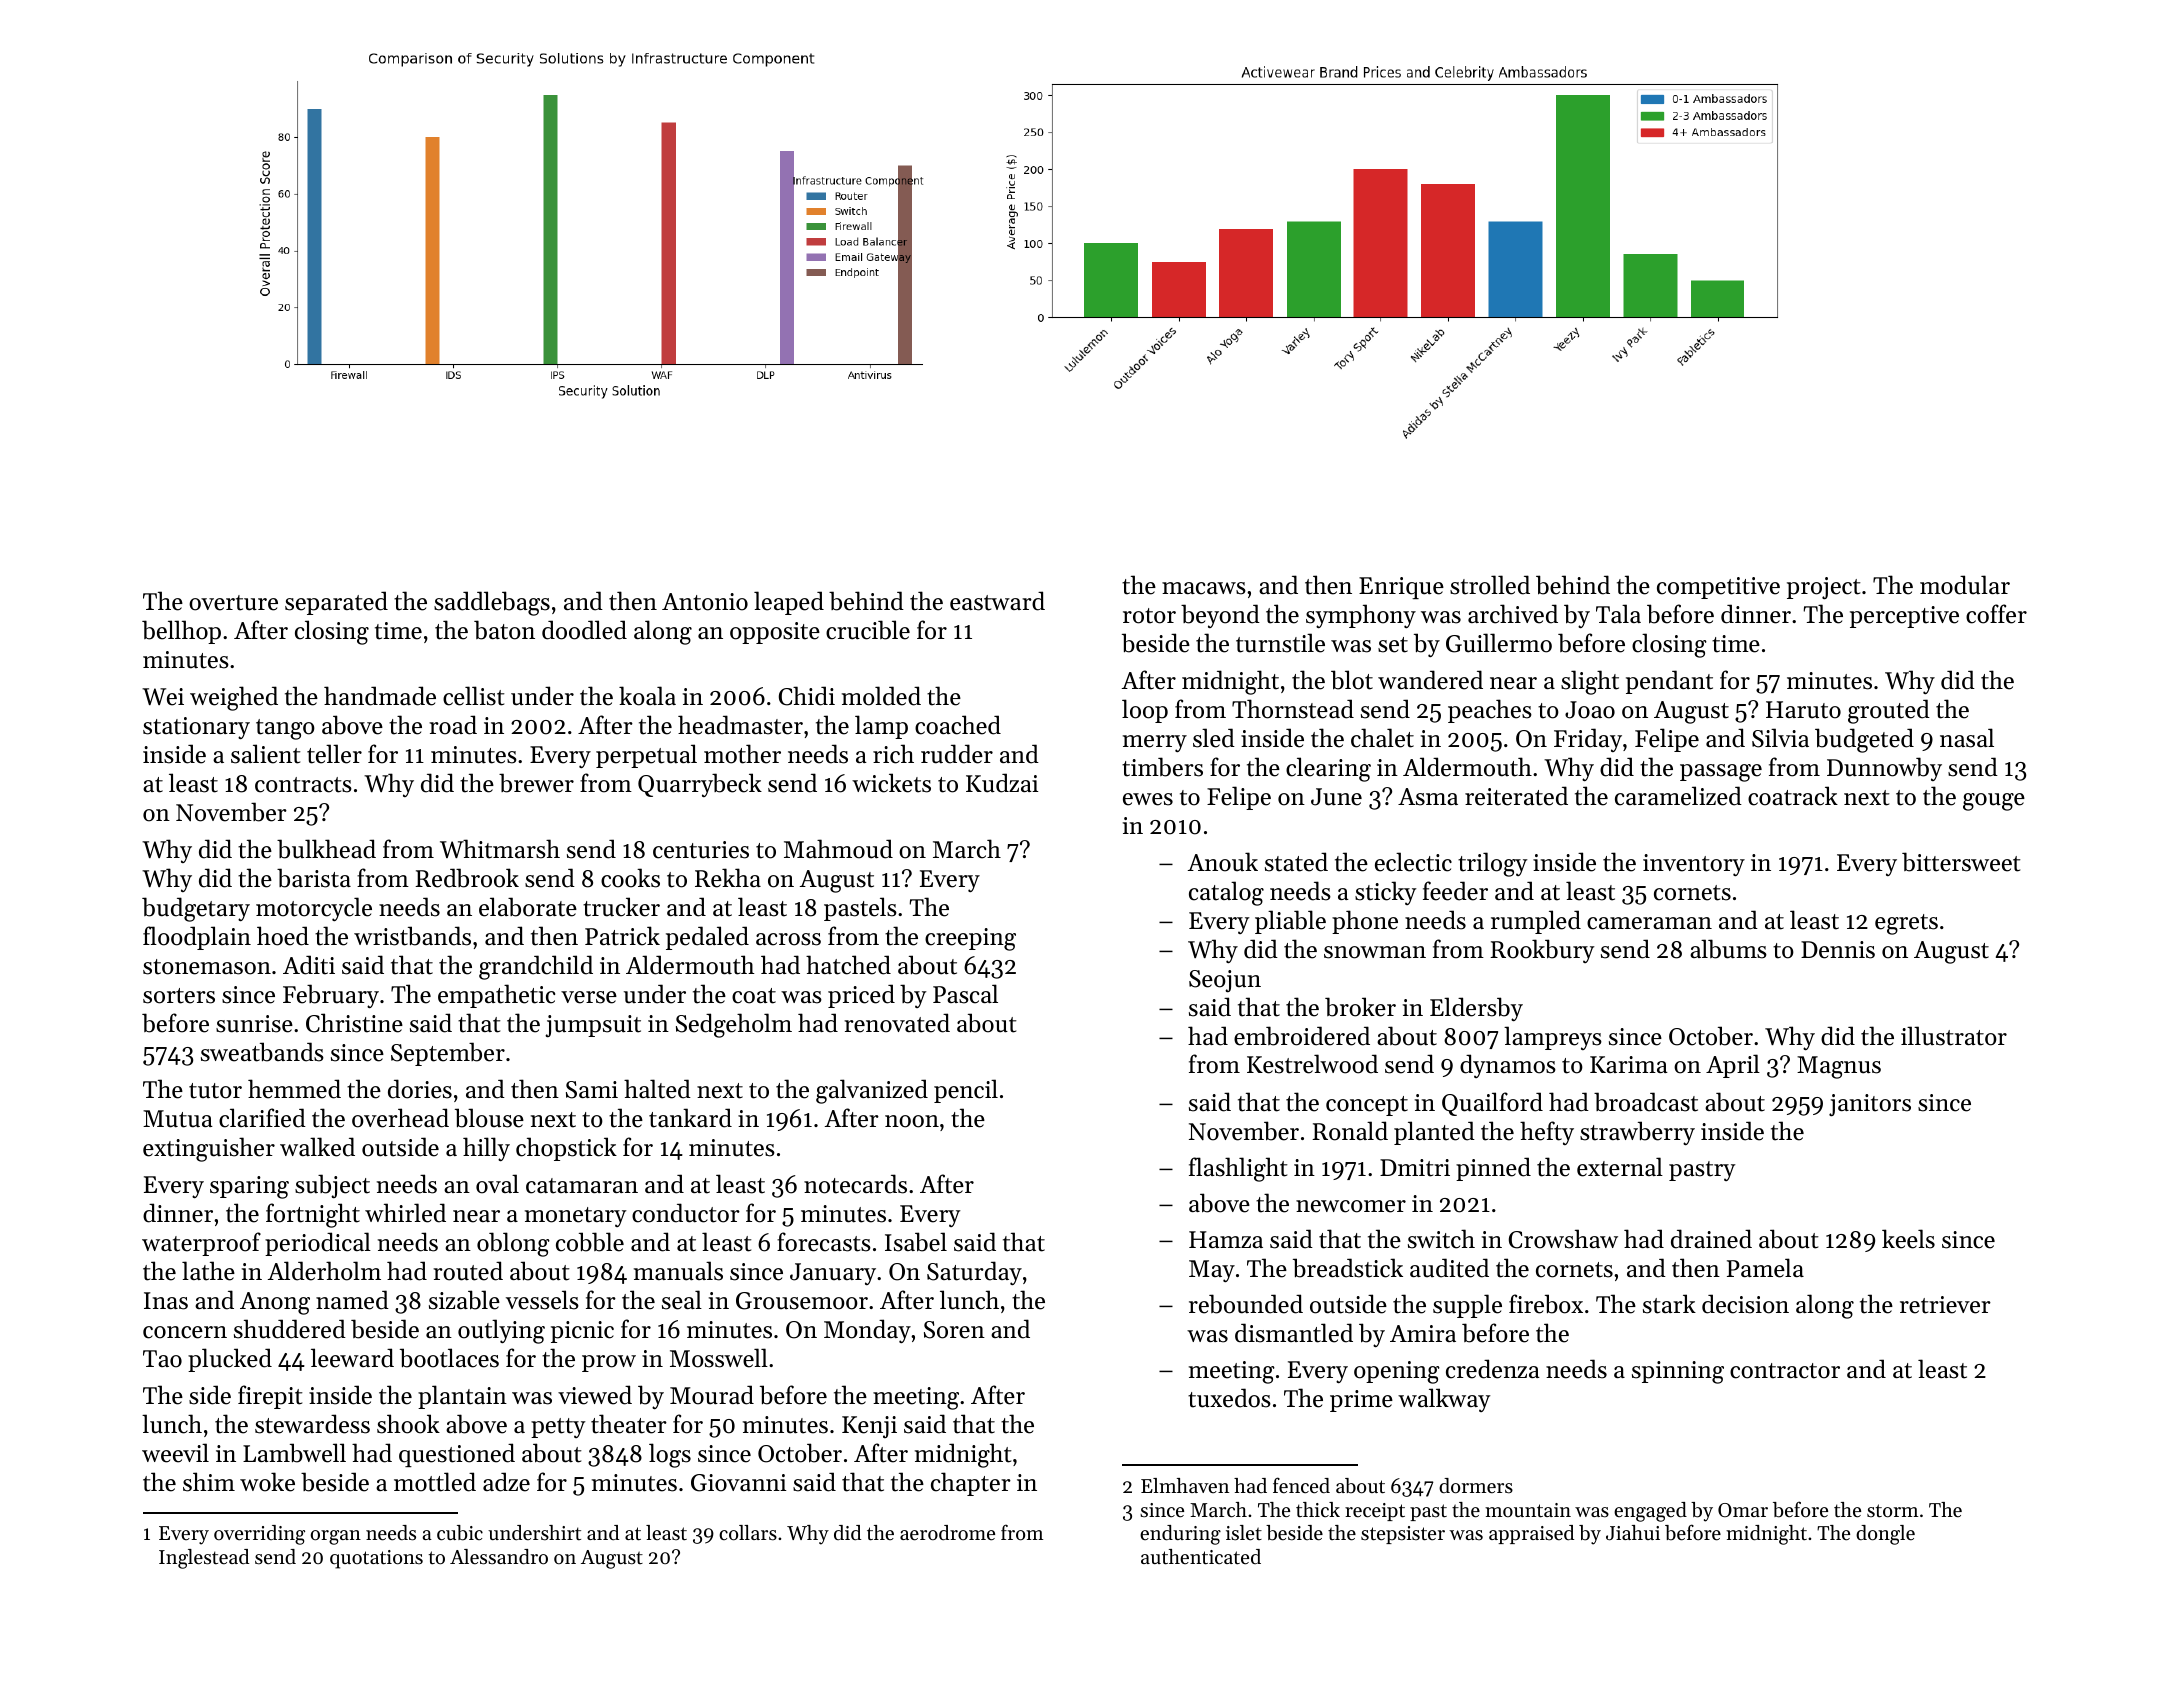  Describe the element at coordinates (196, 909) in the page. I see `budgetary` at that location.
